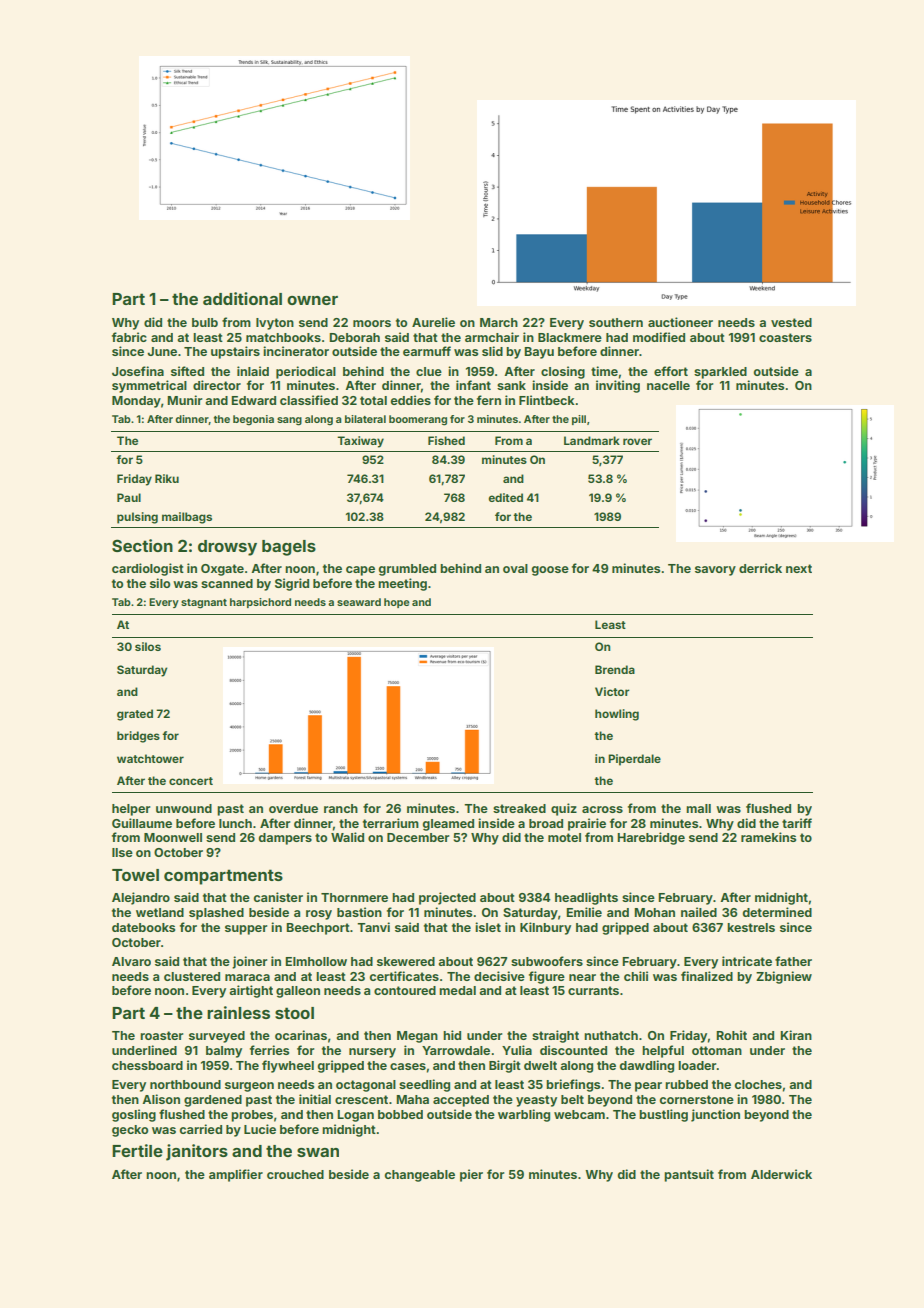 The width and height of the screenshot is (924, 1308). I want to click on Emilie, so click(584, 912).
